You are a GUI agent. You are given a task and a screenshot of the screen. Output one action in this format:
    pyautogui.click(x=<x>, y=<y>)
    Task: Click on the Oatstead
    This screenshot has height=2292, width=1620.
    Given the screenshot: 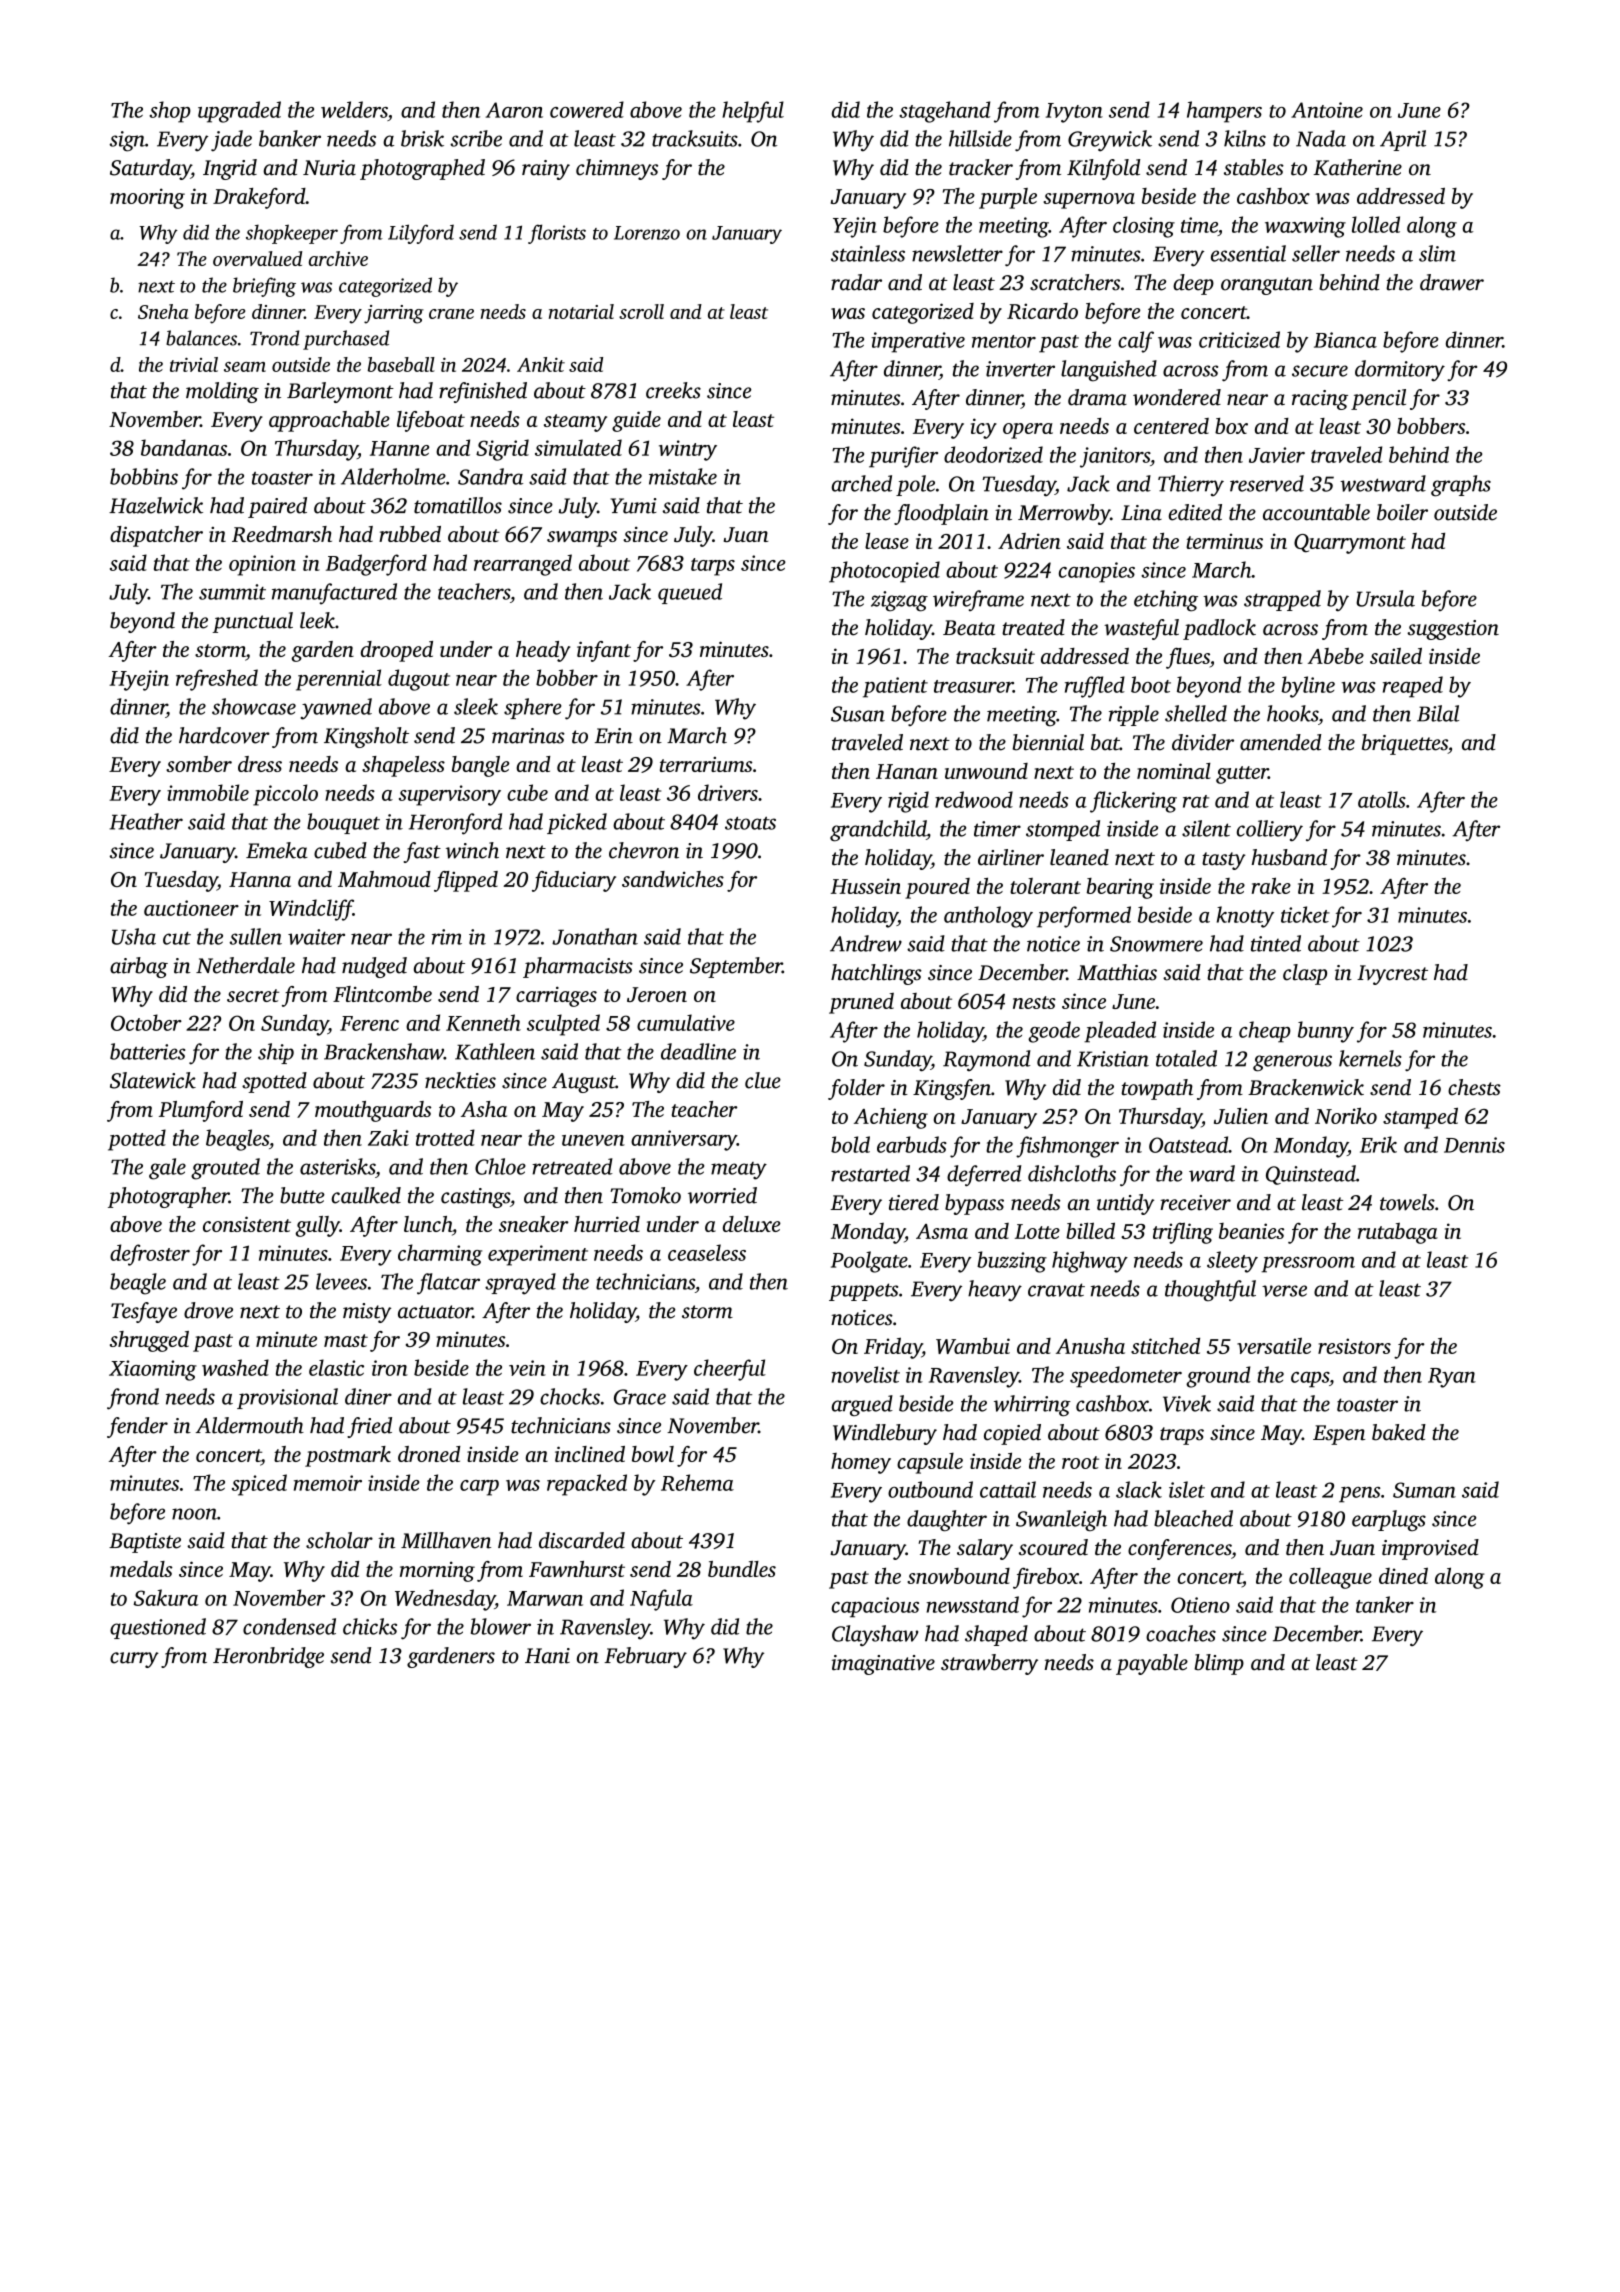 What is the action you would take?
    pyautogui.click(x=1188, y=1144)
